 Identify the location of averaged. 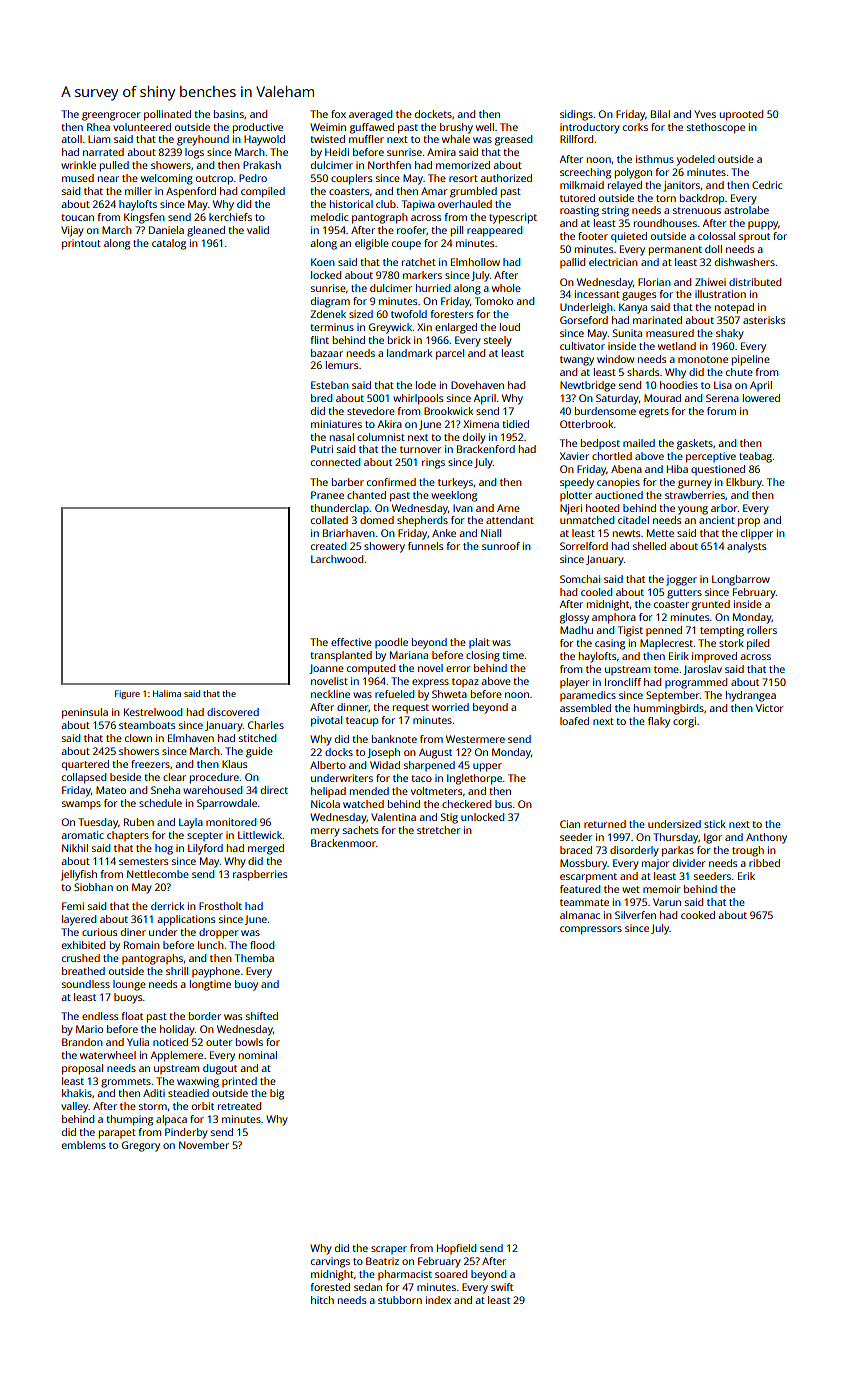
(370, 115).
